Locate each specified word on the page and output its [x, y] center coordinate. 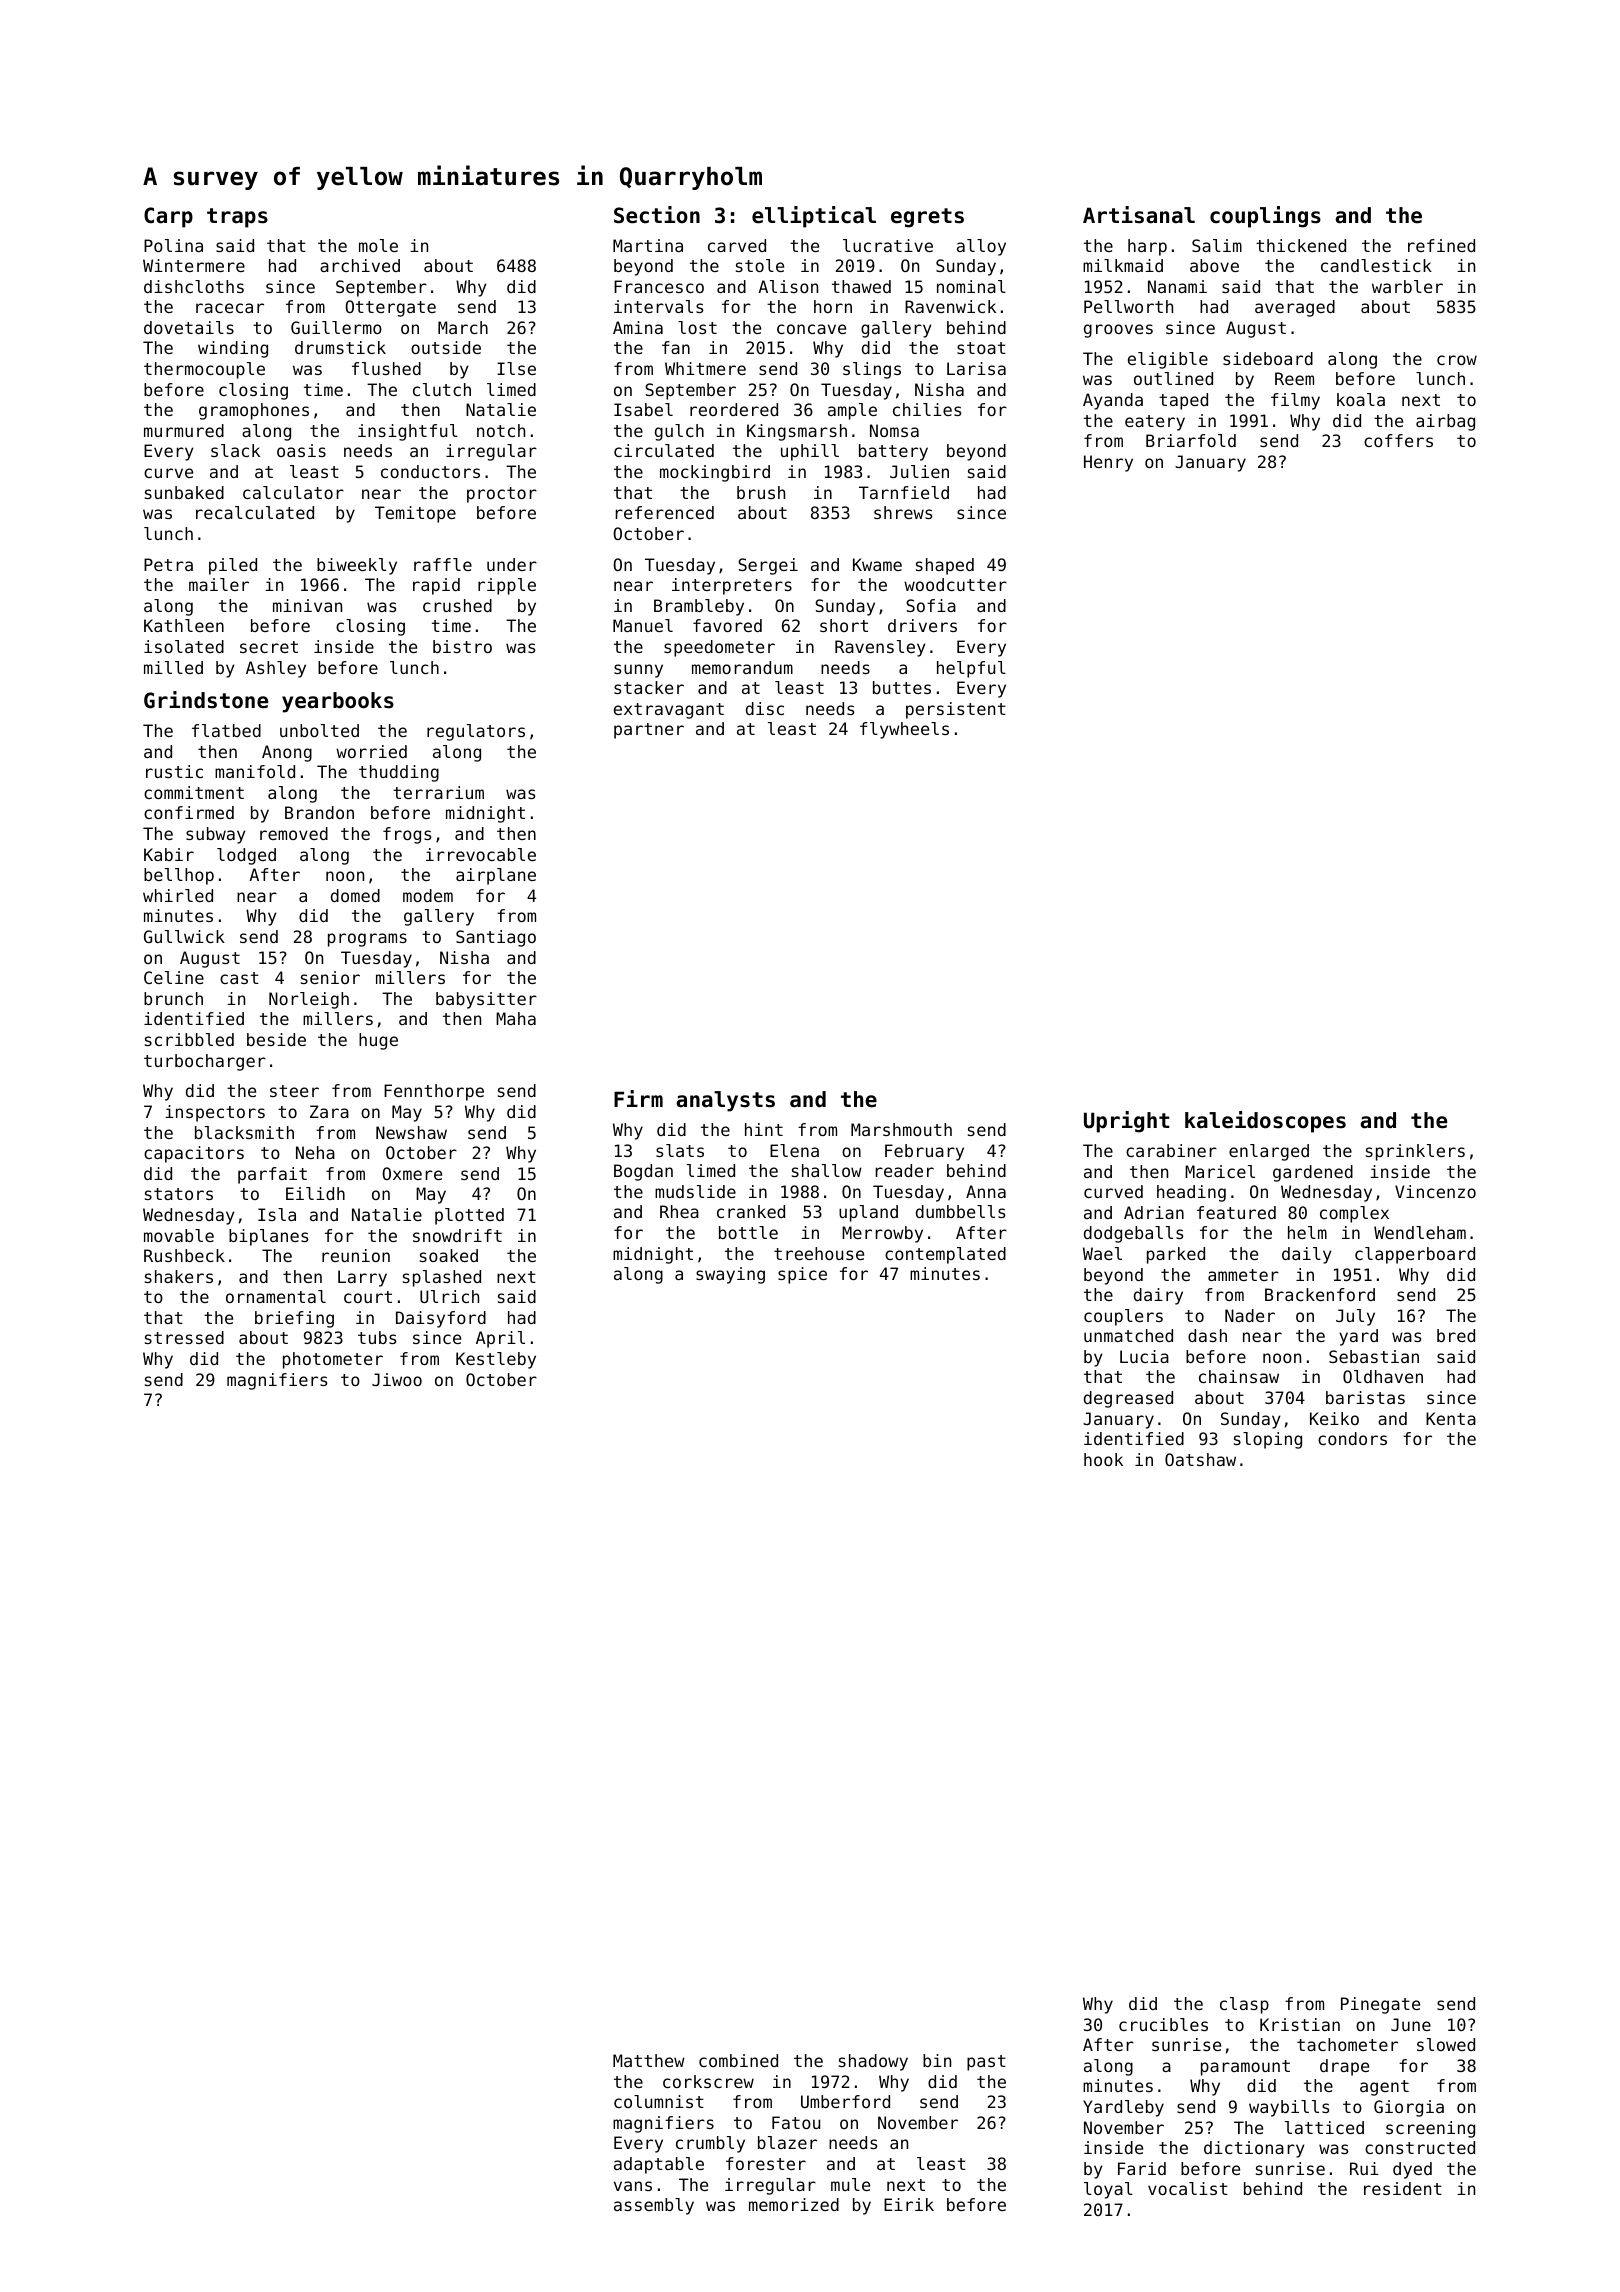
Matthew [649, 2060]
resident [1403, 2188]
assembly [654, 2206]
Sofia [931, 605]
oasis [301, 450]
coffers [1398, 440]
